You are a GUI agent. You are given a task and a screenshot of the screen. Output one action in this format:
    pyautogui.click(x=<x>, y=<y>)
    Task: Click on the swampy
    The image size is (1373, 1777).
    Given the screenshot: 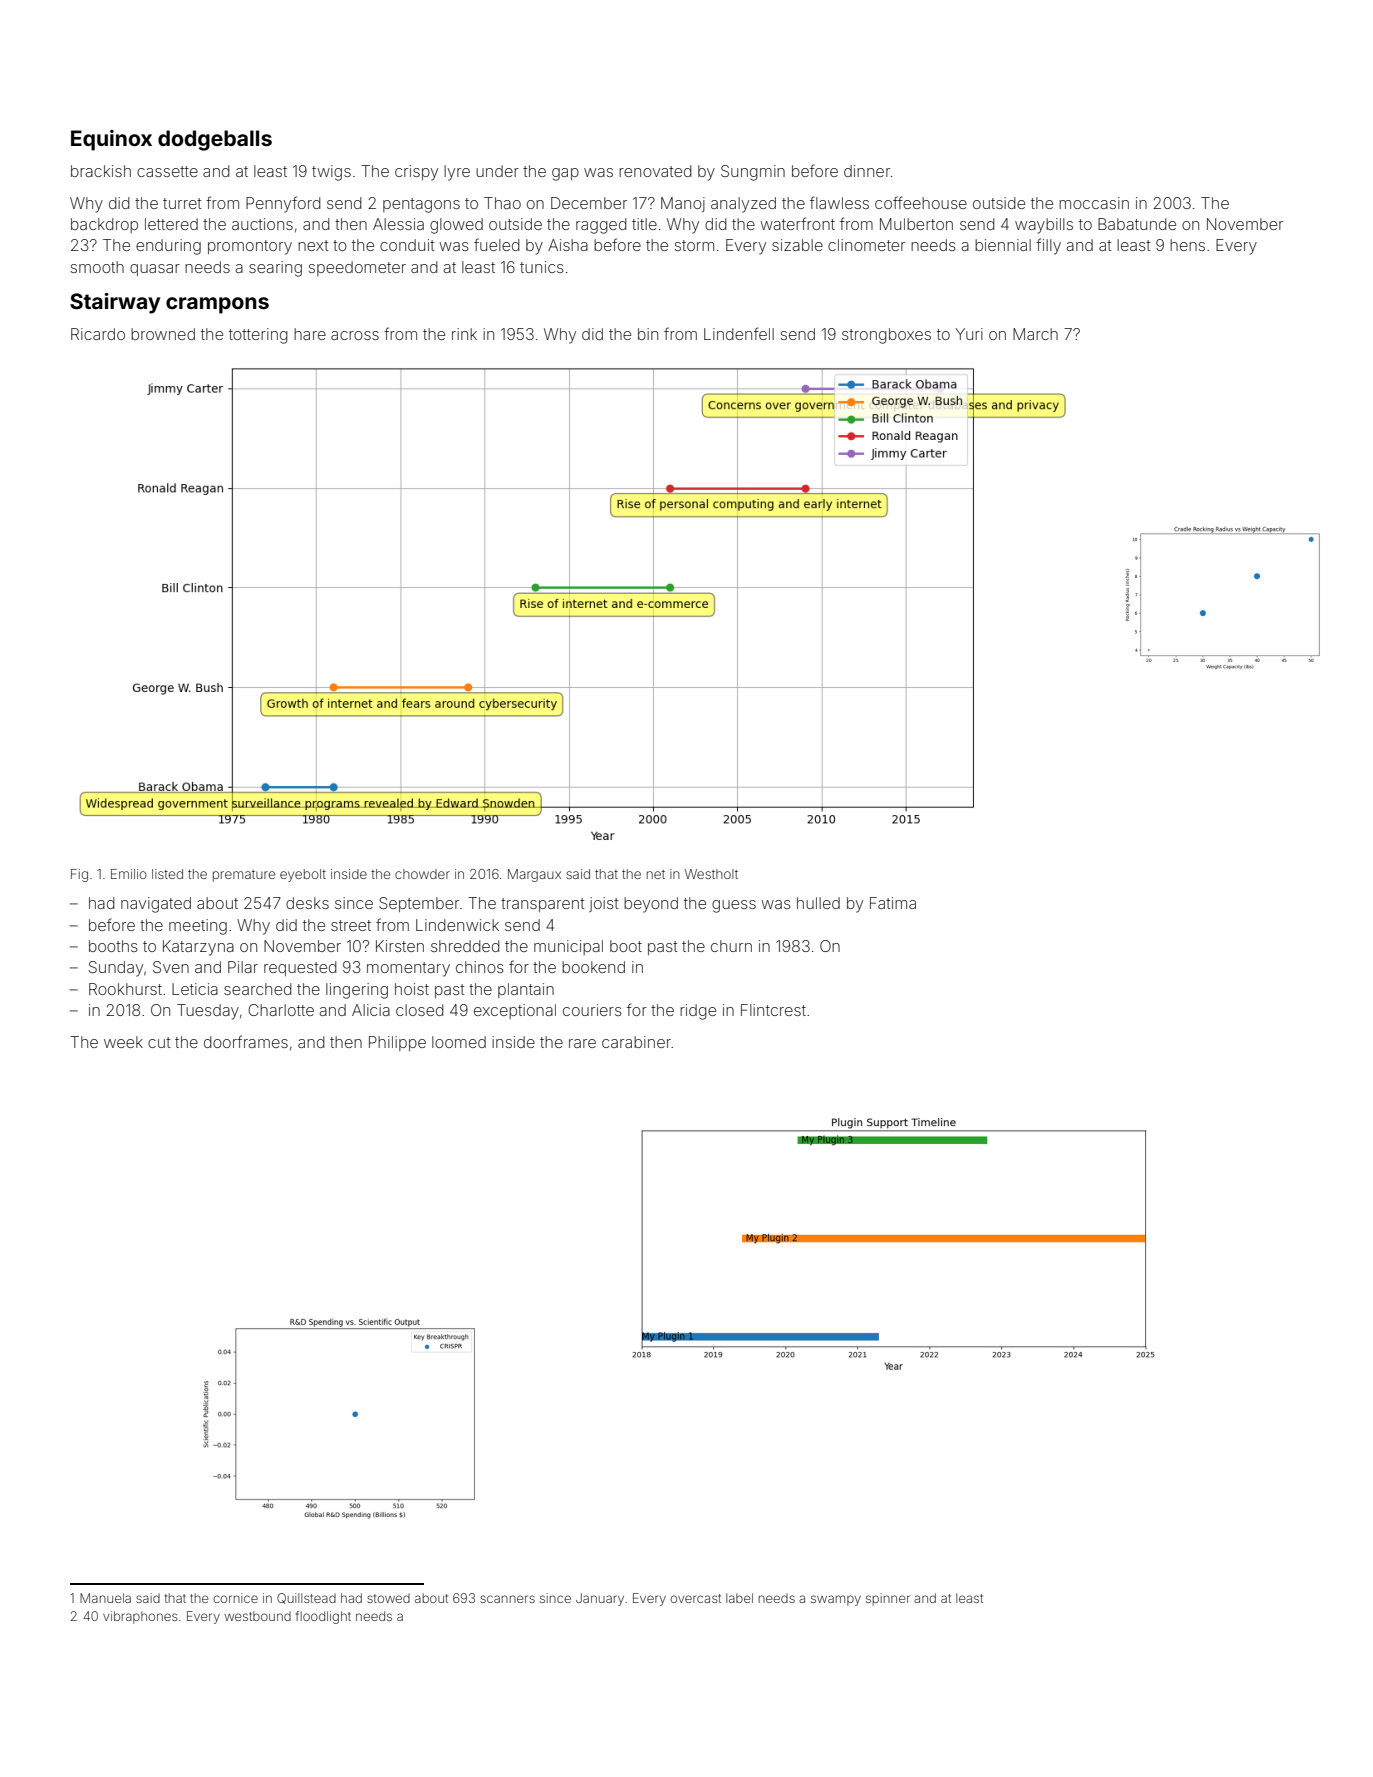 What is the action you would take?
    pyautogui.click(x=836, y=1600)
